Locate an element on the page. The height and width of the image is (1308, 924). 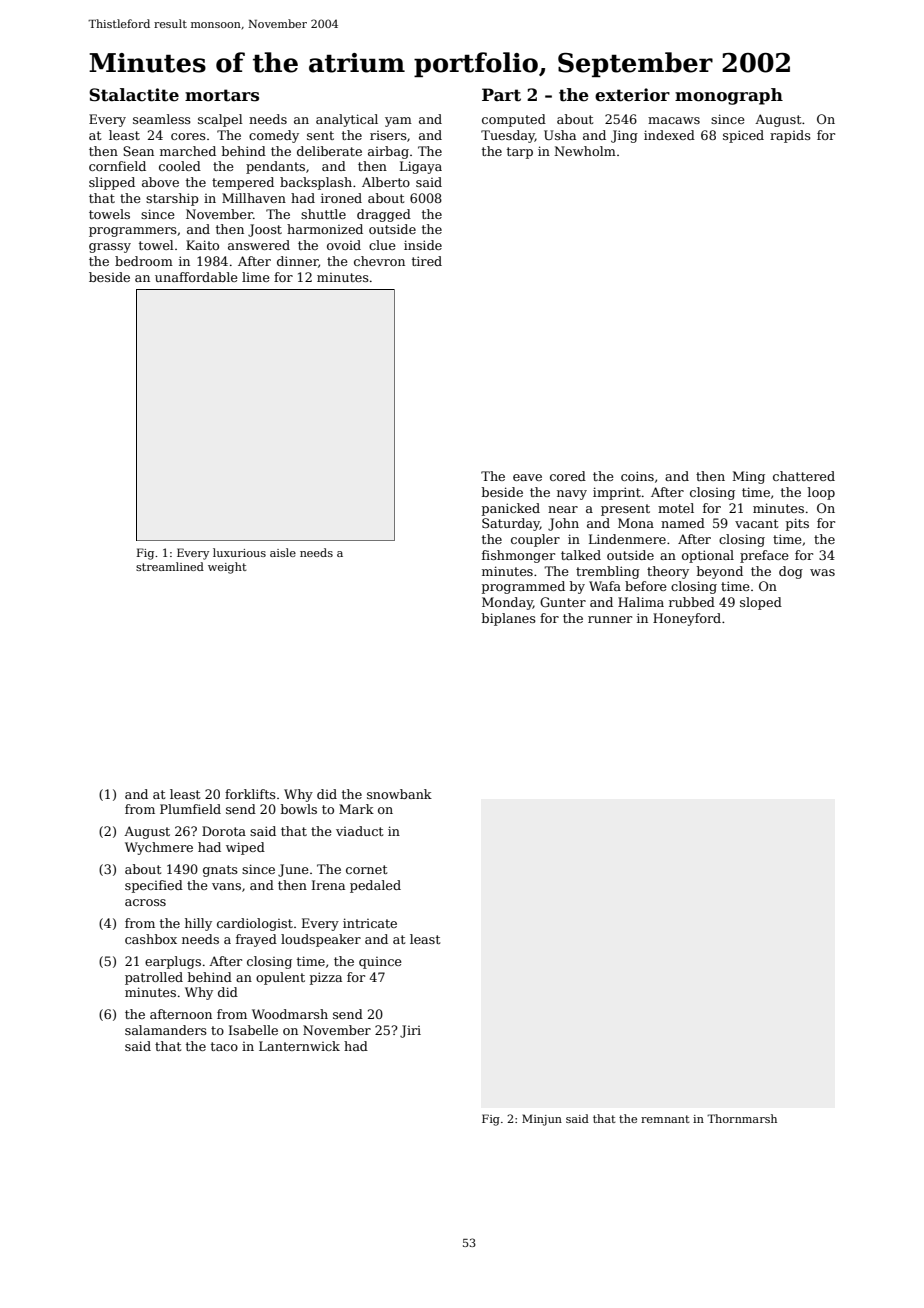
Jiri is located at coordinates (410, 1031).
